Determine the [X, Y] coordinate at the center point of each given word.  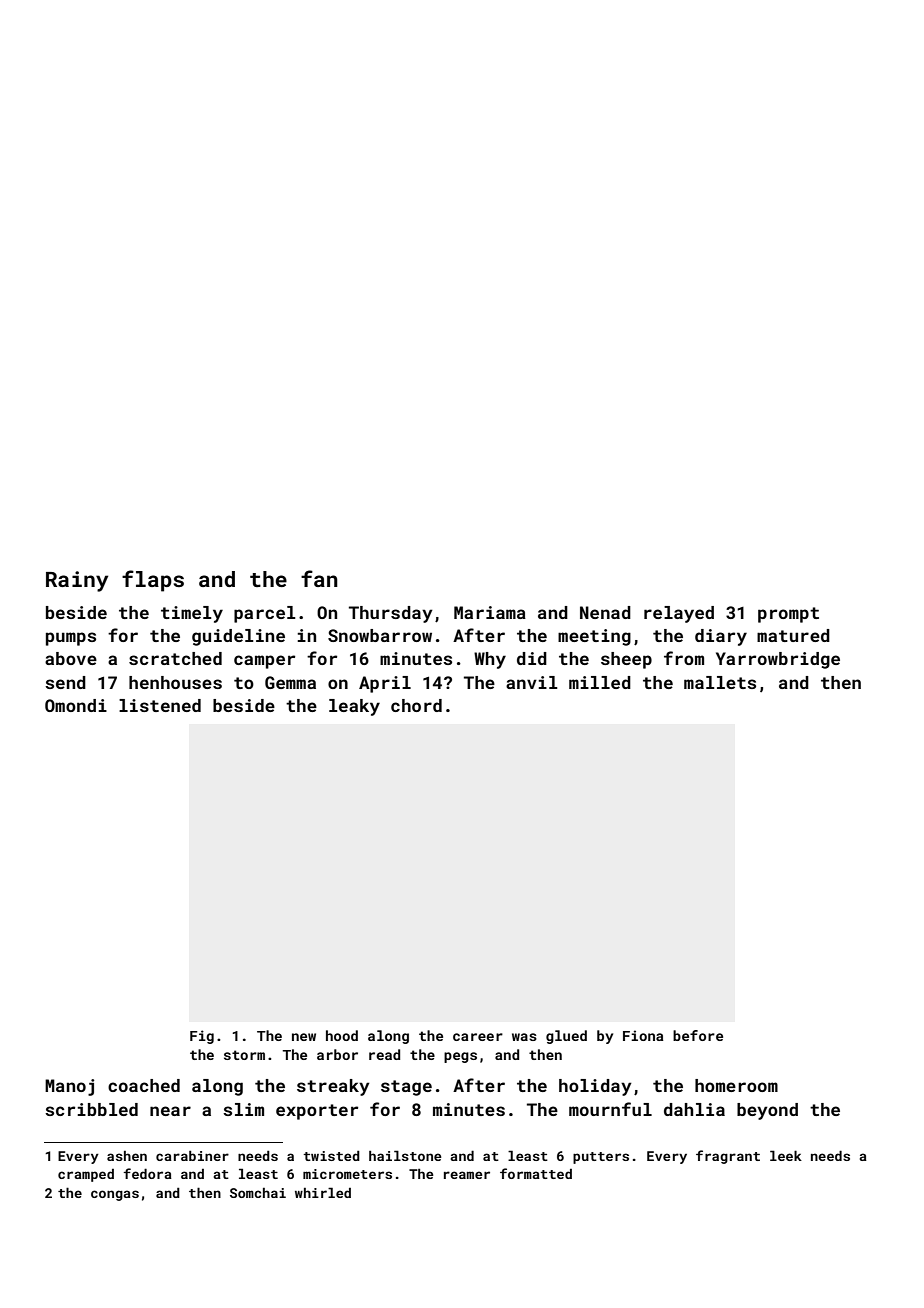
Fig [202, 1037]
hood [342, 1035]
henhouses [175, 682]
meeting [594, 637]
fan [319, 578]
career [478, 1037]
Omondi [76, 705]
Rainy [77, 581]
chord [416, 705]
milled [600, 682]
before [698, 1035]
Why [490, 660]
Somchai [258, 1193]
